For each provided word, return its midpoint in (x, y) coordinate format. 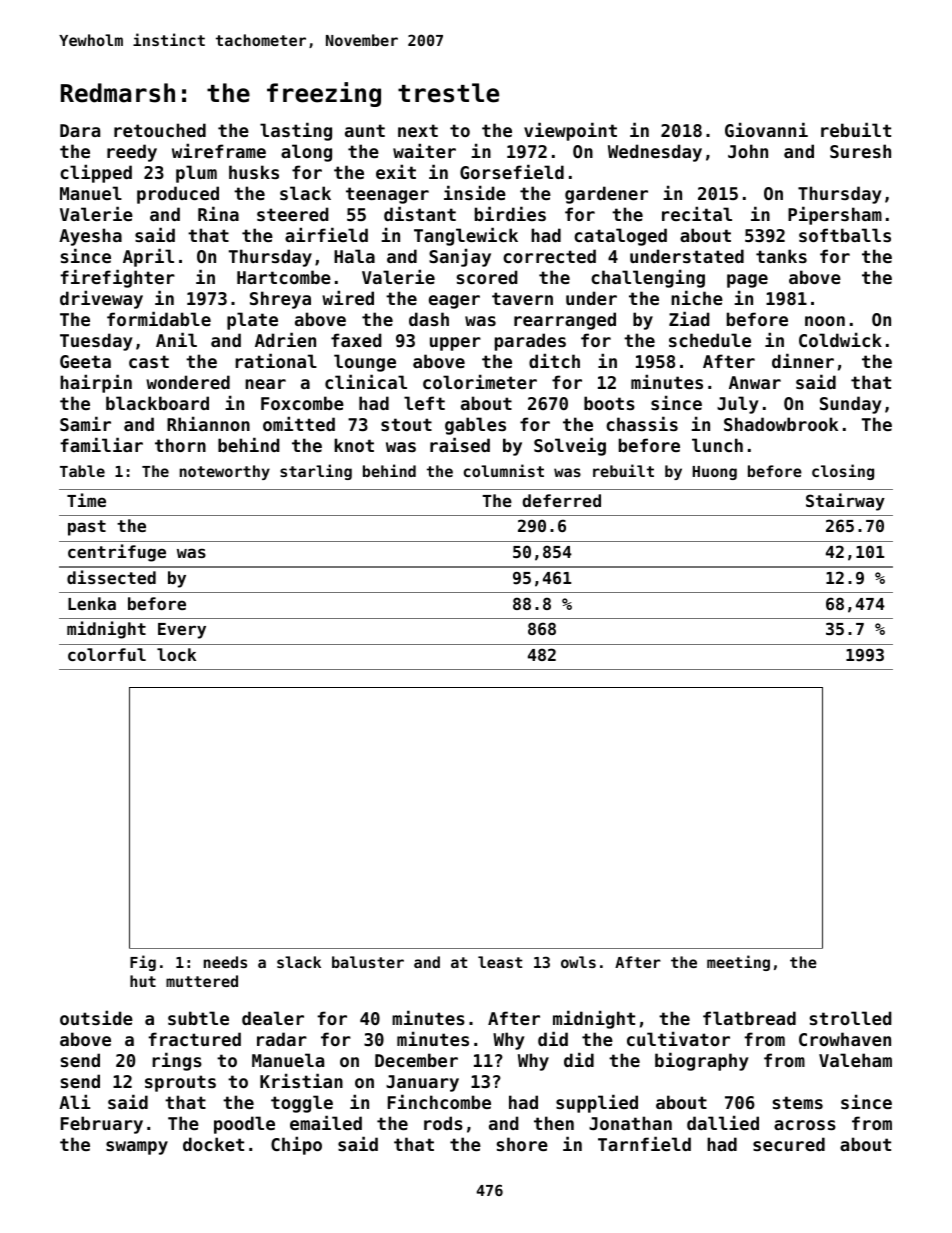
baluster (368, 962)
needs (225, 962)
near (265, 384)
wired (348, 297)
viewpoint (570, 131)
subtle (198, 1018)
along (306, 153)
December (416, 1060)
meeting (738, 963)
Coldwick (840, 339)
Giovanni (766, 129)
